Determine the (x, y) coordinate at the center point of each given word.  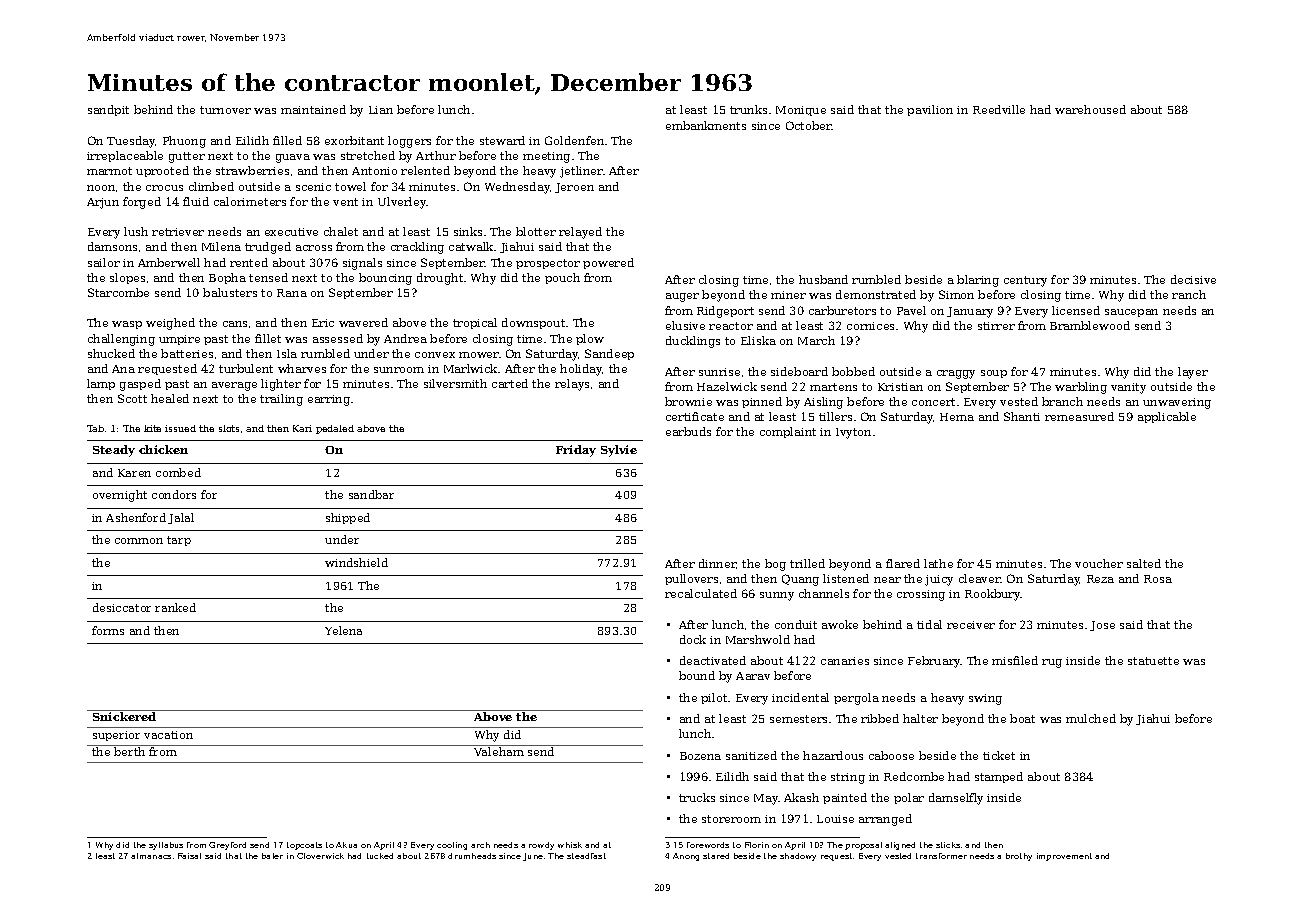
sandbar (371, 494)
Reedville (999, 109)
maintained (313, 109)
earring (329, 400)
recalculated (701, 593)
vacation (168, 735)
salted (1144, 563)
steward (502, 140)
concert (933, 402)
